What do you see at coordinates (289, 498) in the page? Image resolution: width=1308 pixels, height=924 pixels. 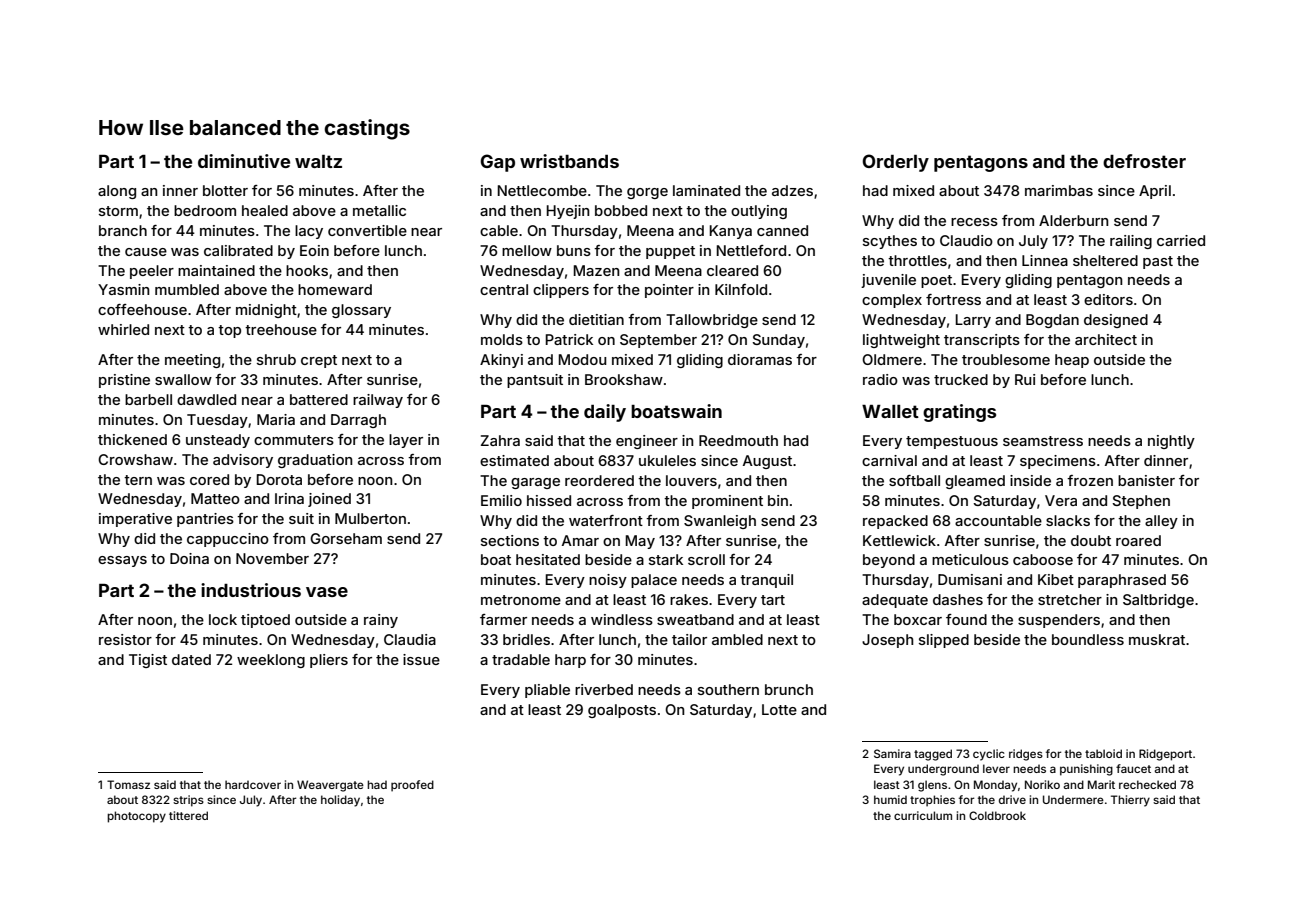 I see `Irina` at bounding box center [289, 498].
